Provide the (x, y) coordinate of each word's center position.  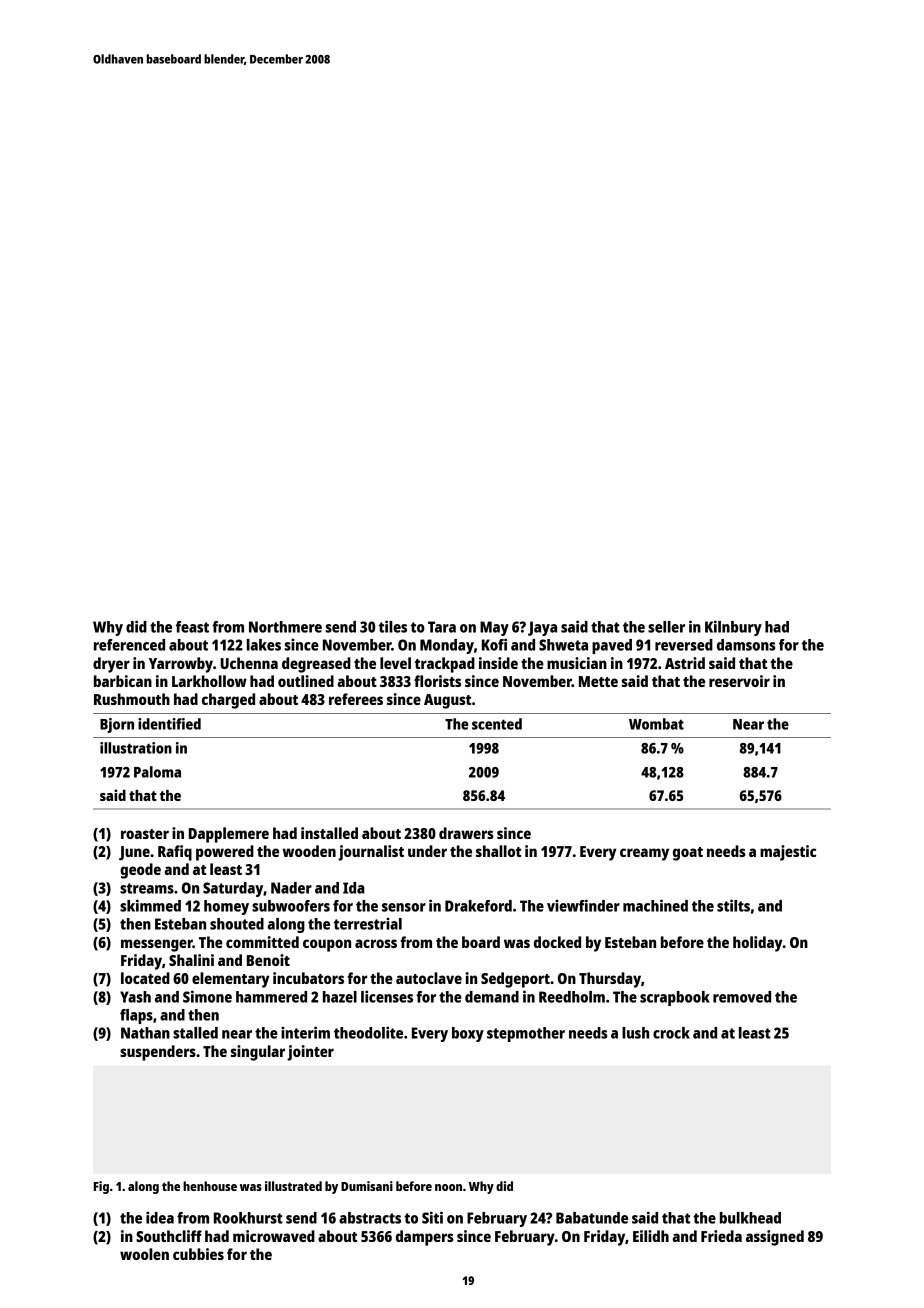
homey (226, 907)
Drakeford (478, 906)
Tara (442, 627)
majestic (788, 853)
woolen (144, 1254)
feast (192, 627)
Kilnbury (733, 628)
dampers (425, 1238)
